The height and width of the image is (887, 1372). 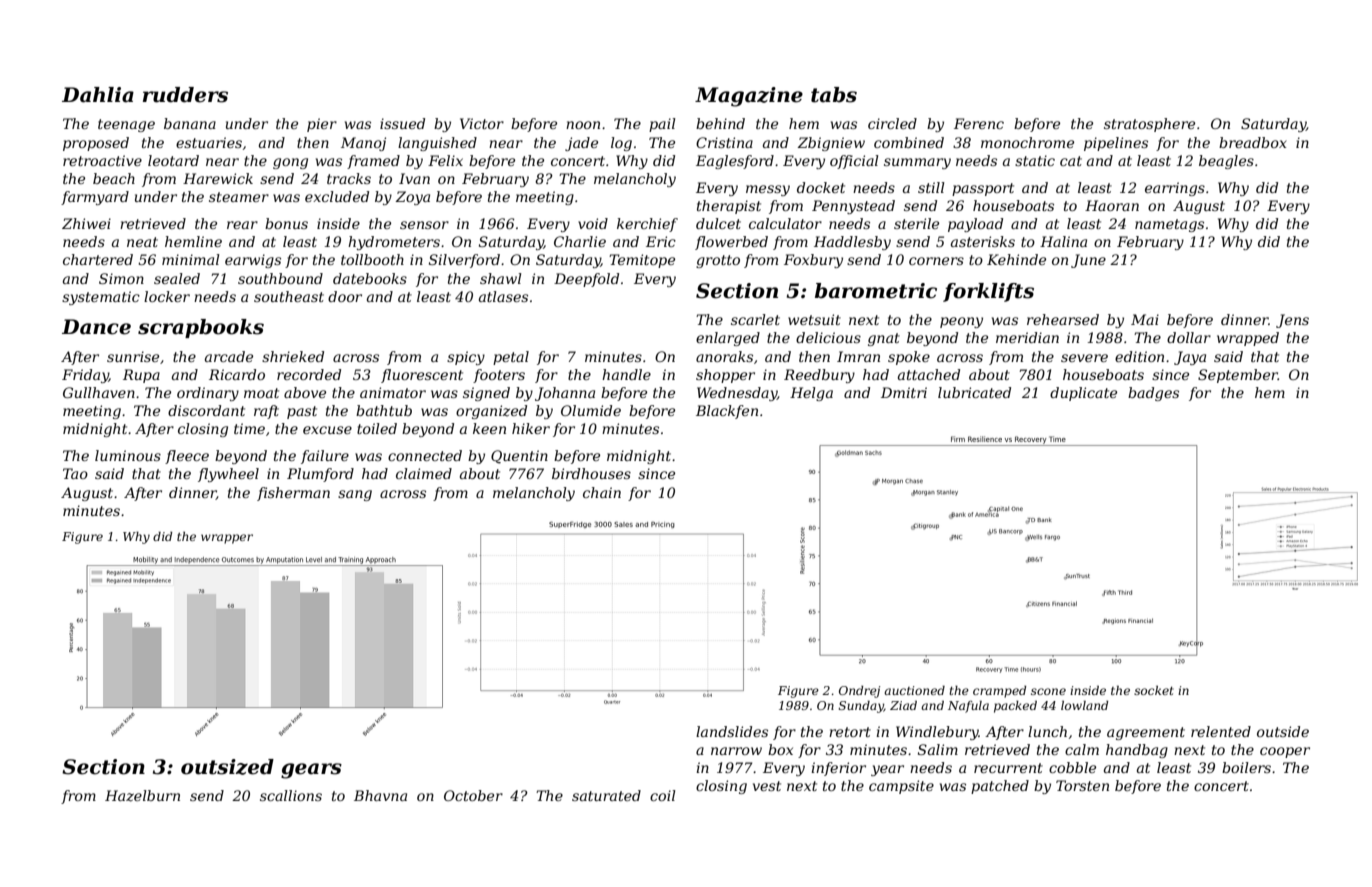 I want to click on languished, so click(x=437, y=144).
